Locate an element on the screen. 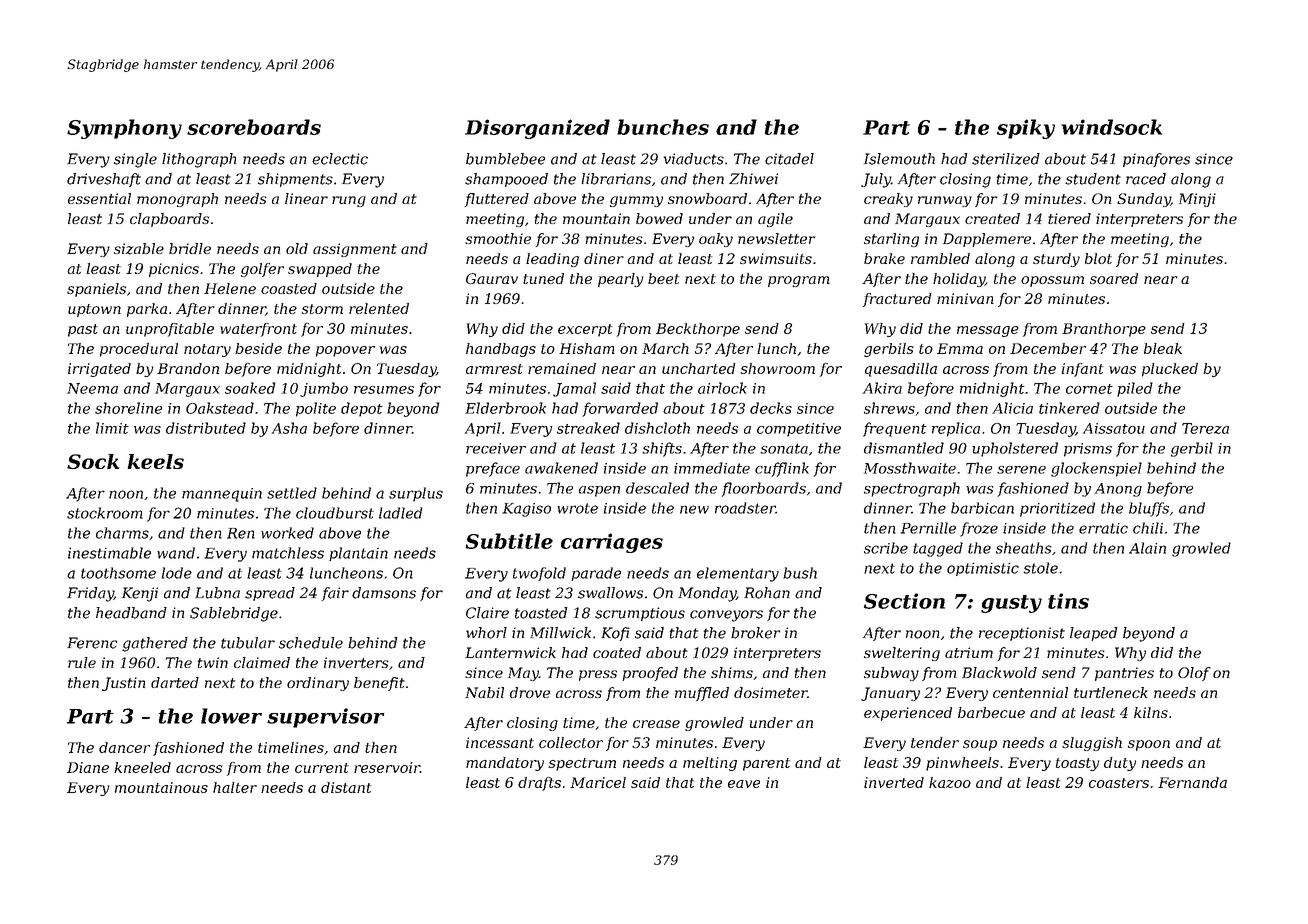 The height and width of the screenshot is (924, 1308). single is located at coordinates (135, 160).
